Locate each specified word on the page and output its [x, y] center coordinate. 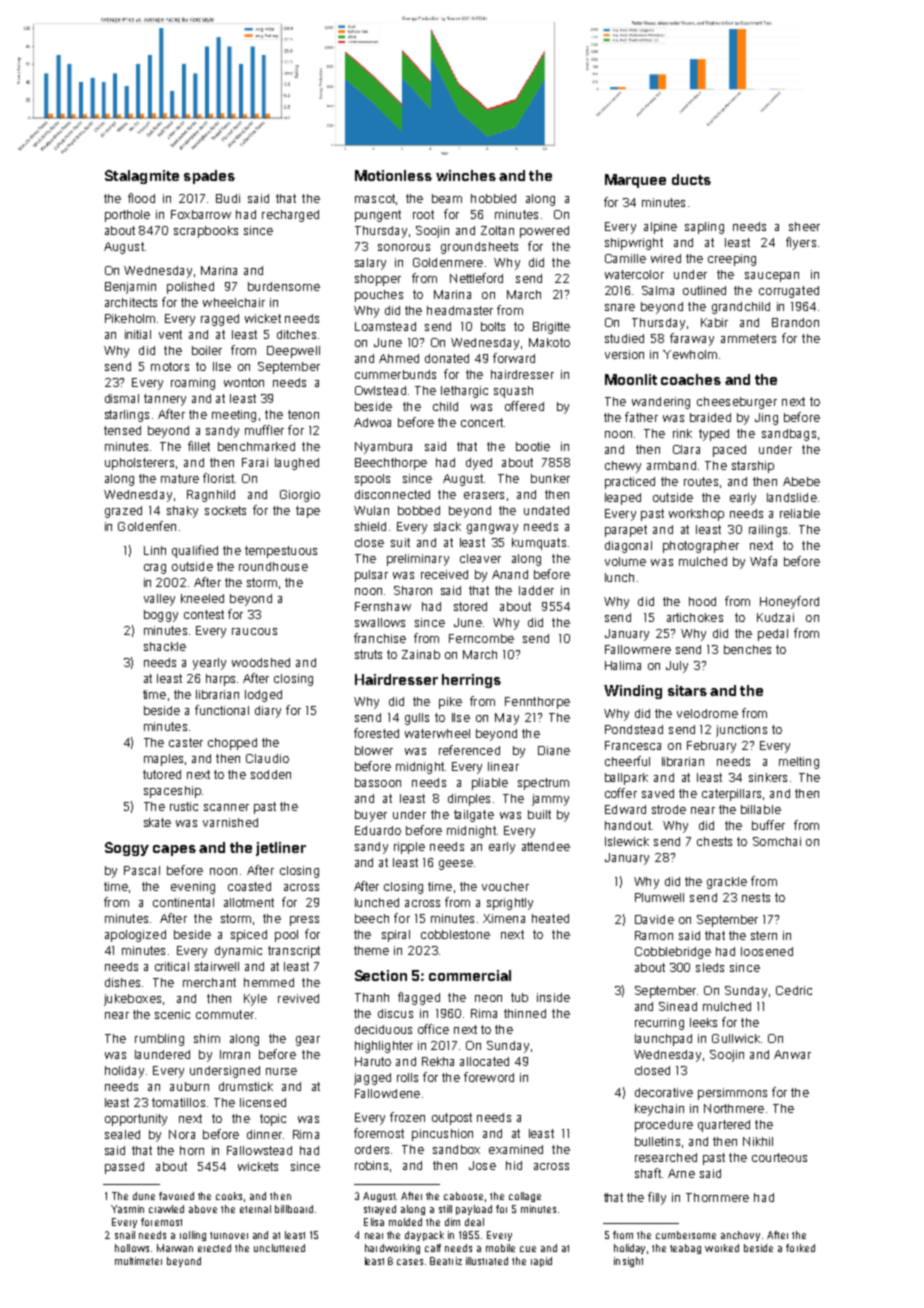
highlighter [384, 1047]
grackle [727, 883]
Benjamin [130, 288]
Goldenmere [448, 262]
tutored [162, 774]
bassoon [378, 782]
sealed [122, 1134]
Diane [554, 750]
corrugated [789, 292]
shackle [165, 646]
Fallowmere [638, 649]
